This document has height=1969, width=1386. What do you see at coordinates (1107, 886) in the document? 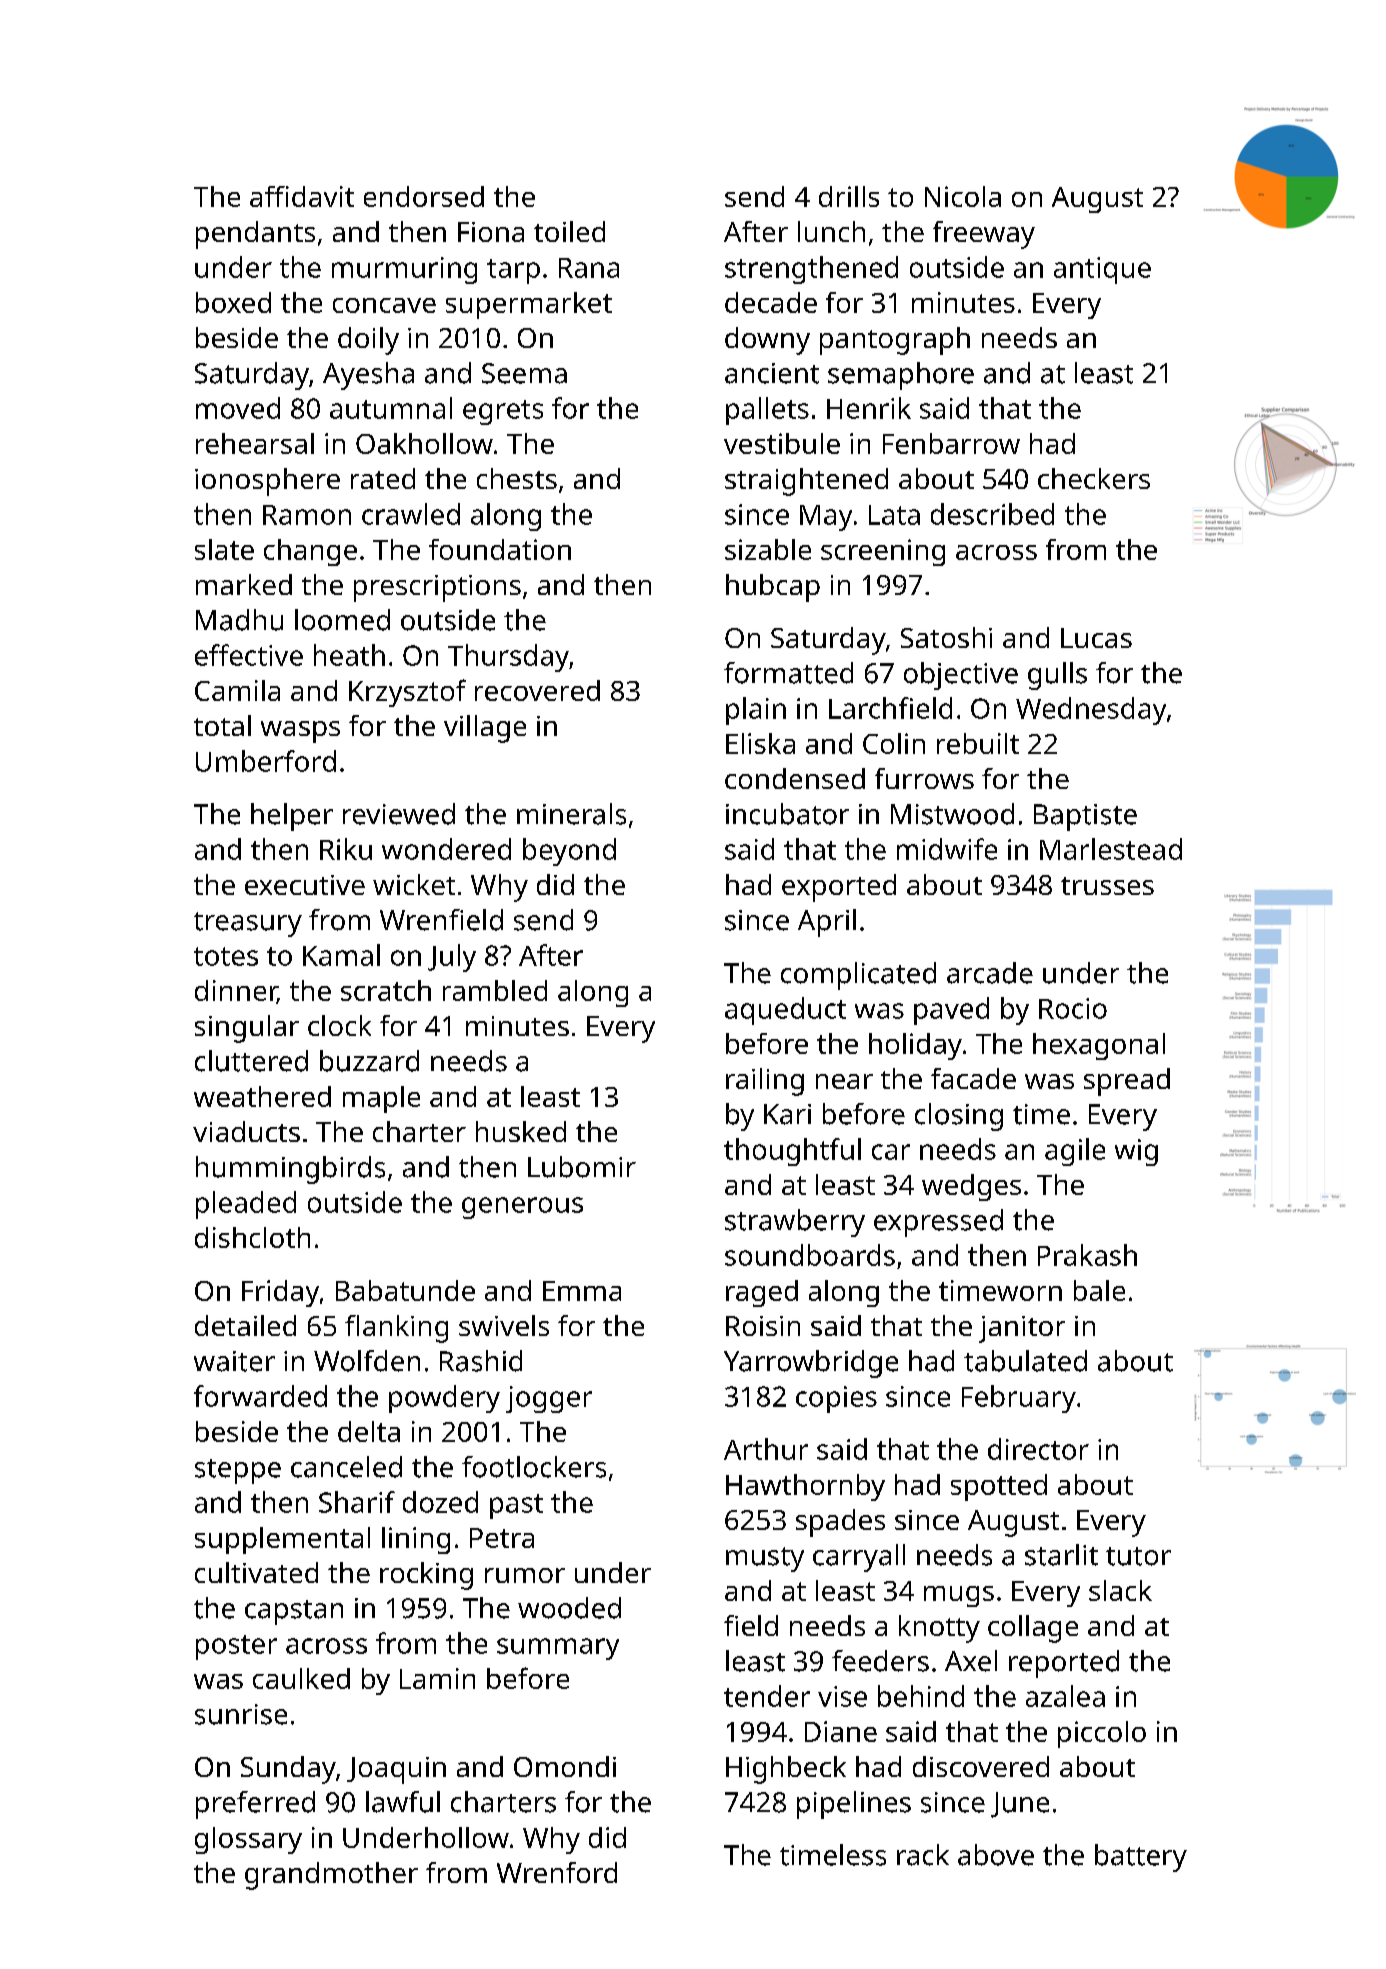
I see `trusses` at bounding box center [1107, 886].
